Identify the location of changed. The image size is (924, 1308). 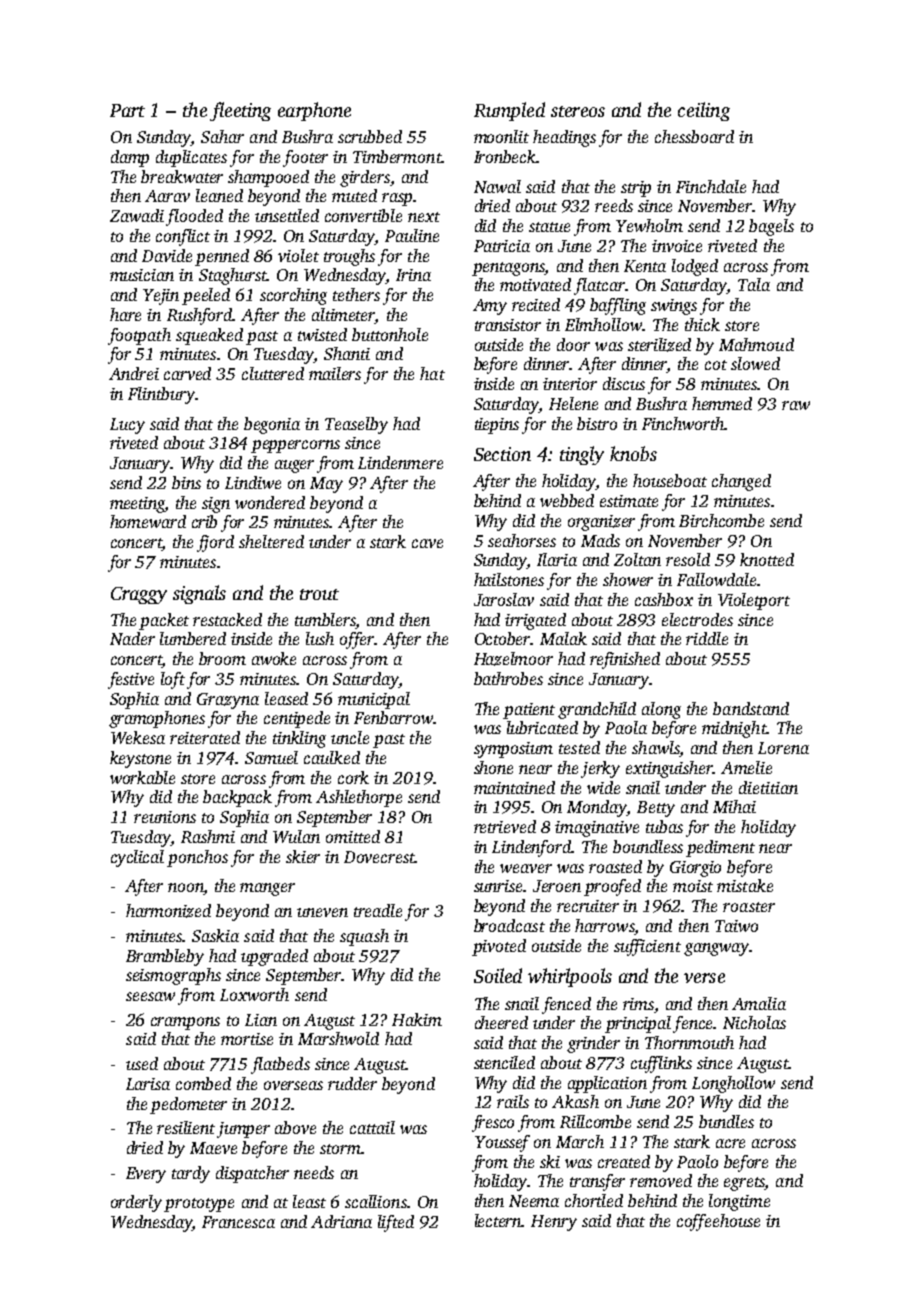
(741, 482).
